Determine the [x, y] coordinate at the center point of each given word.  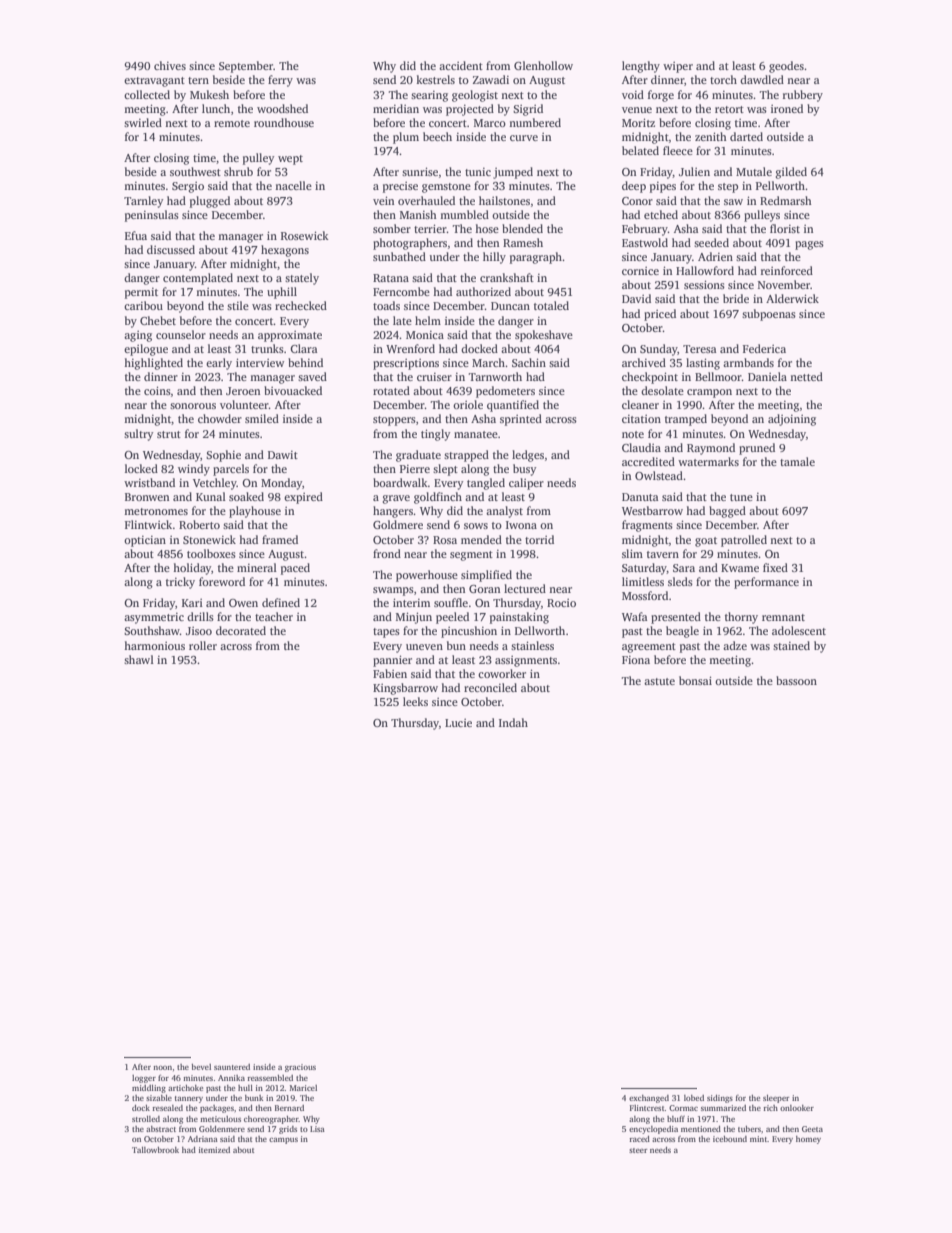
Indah [513, 722]
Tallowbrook [155, 1150]
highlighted [153, 364]
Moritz [638, 122]
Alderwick [792, 298]
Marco [490, 123]
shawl [139, 659]
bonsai [695, 680]
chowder [220, 418]
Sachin [529, 362]
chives [170, 65]
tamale [797, 461]
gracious [300, 1068]
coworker [502, 673]
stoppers [394, 421]
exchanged [649, 1099]
